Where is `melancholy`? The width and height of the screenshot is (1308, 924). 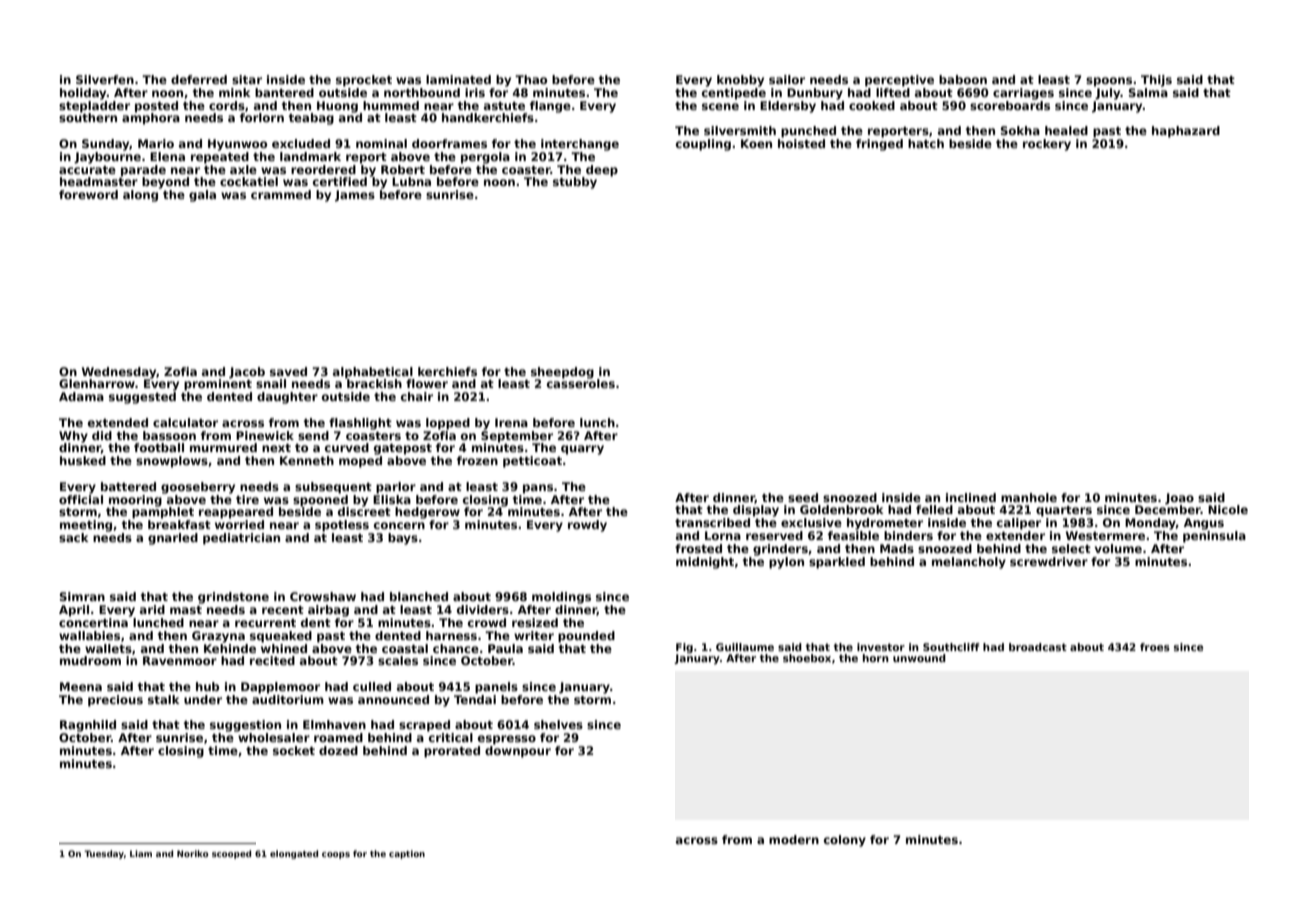 melancholy is located at coordinates (969, 563).
